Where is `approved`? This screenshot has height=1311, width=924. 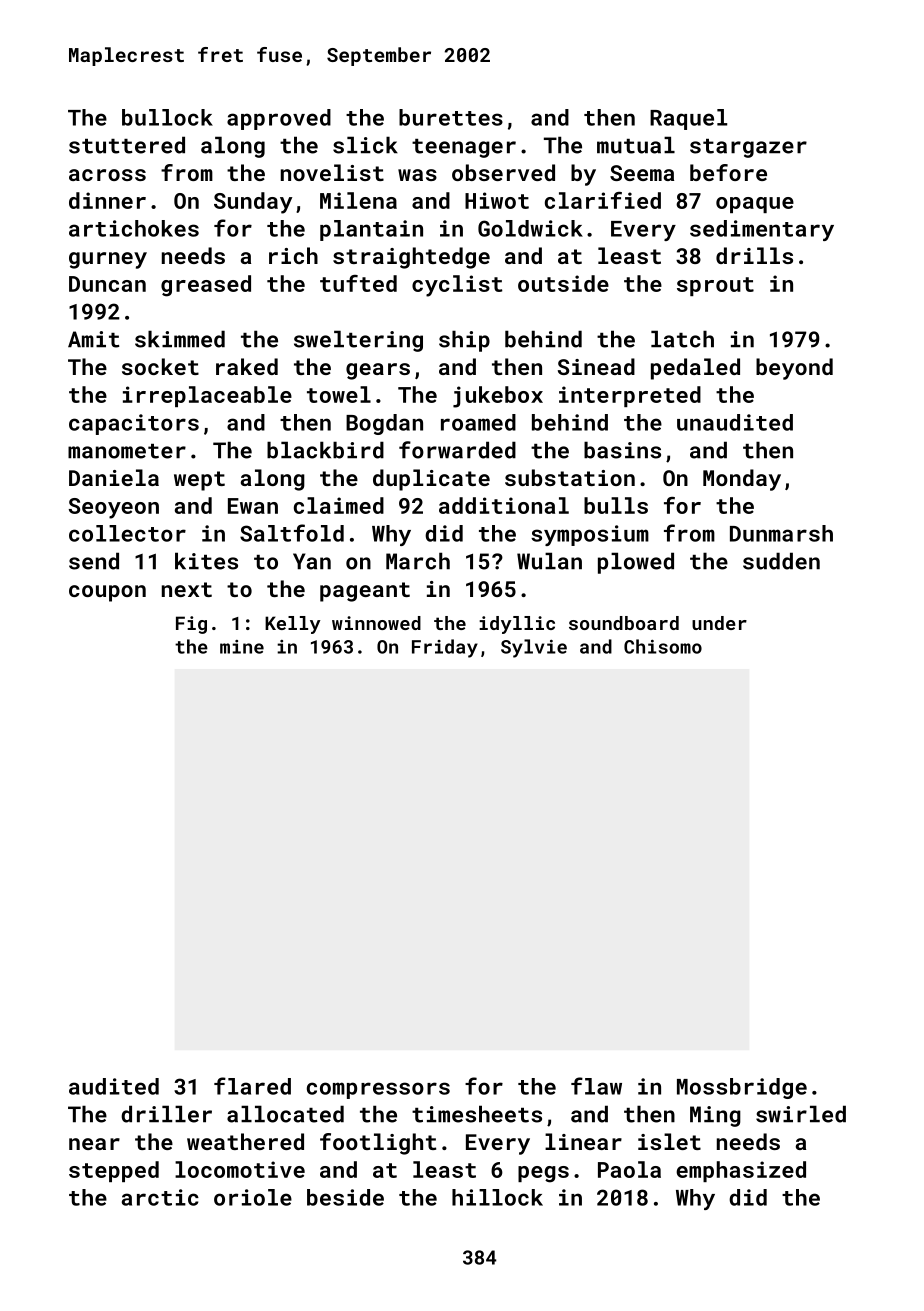
approved is located at coordinates (279, 119).
